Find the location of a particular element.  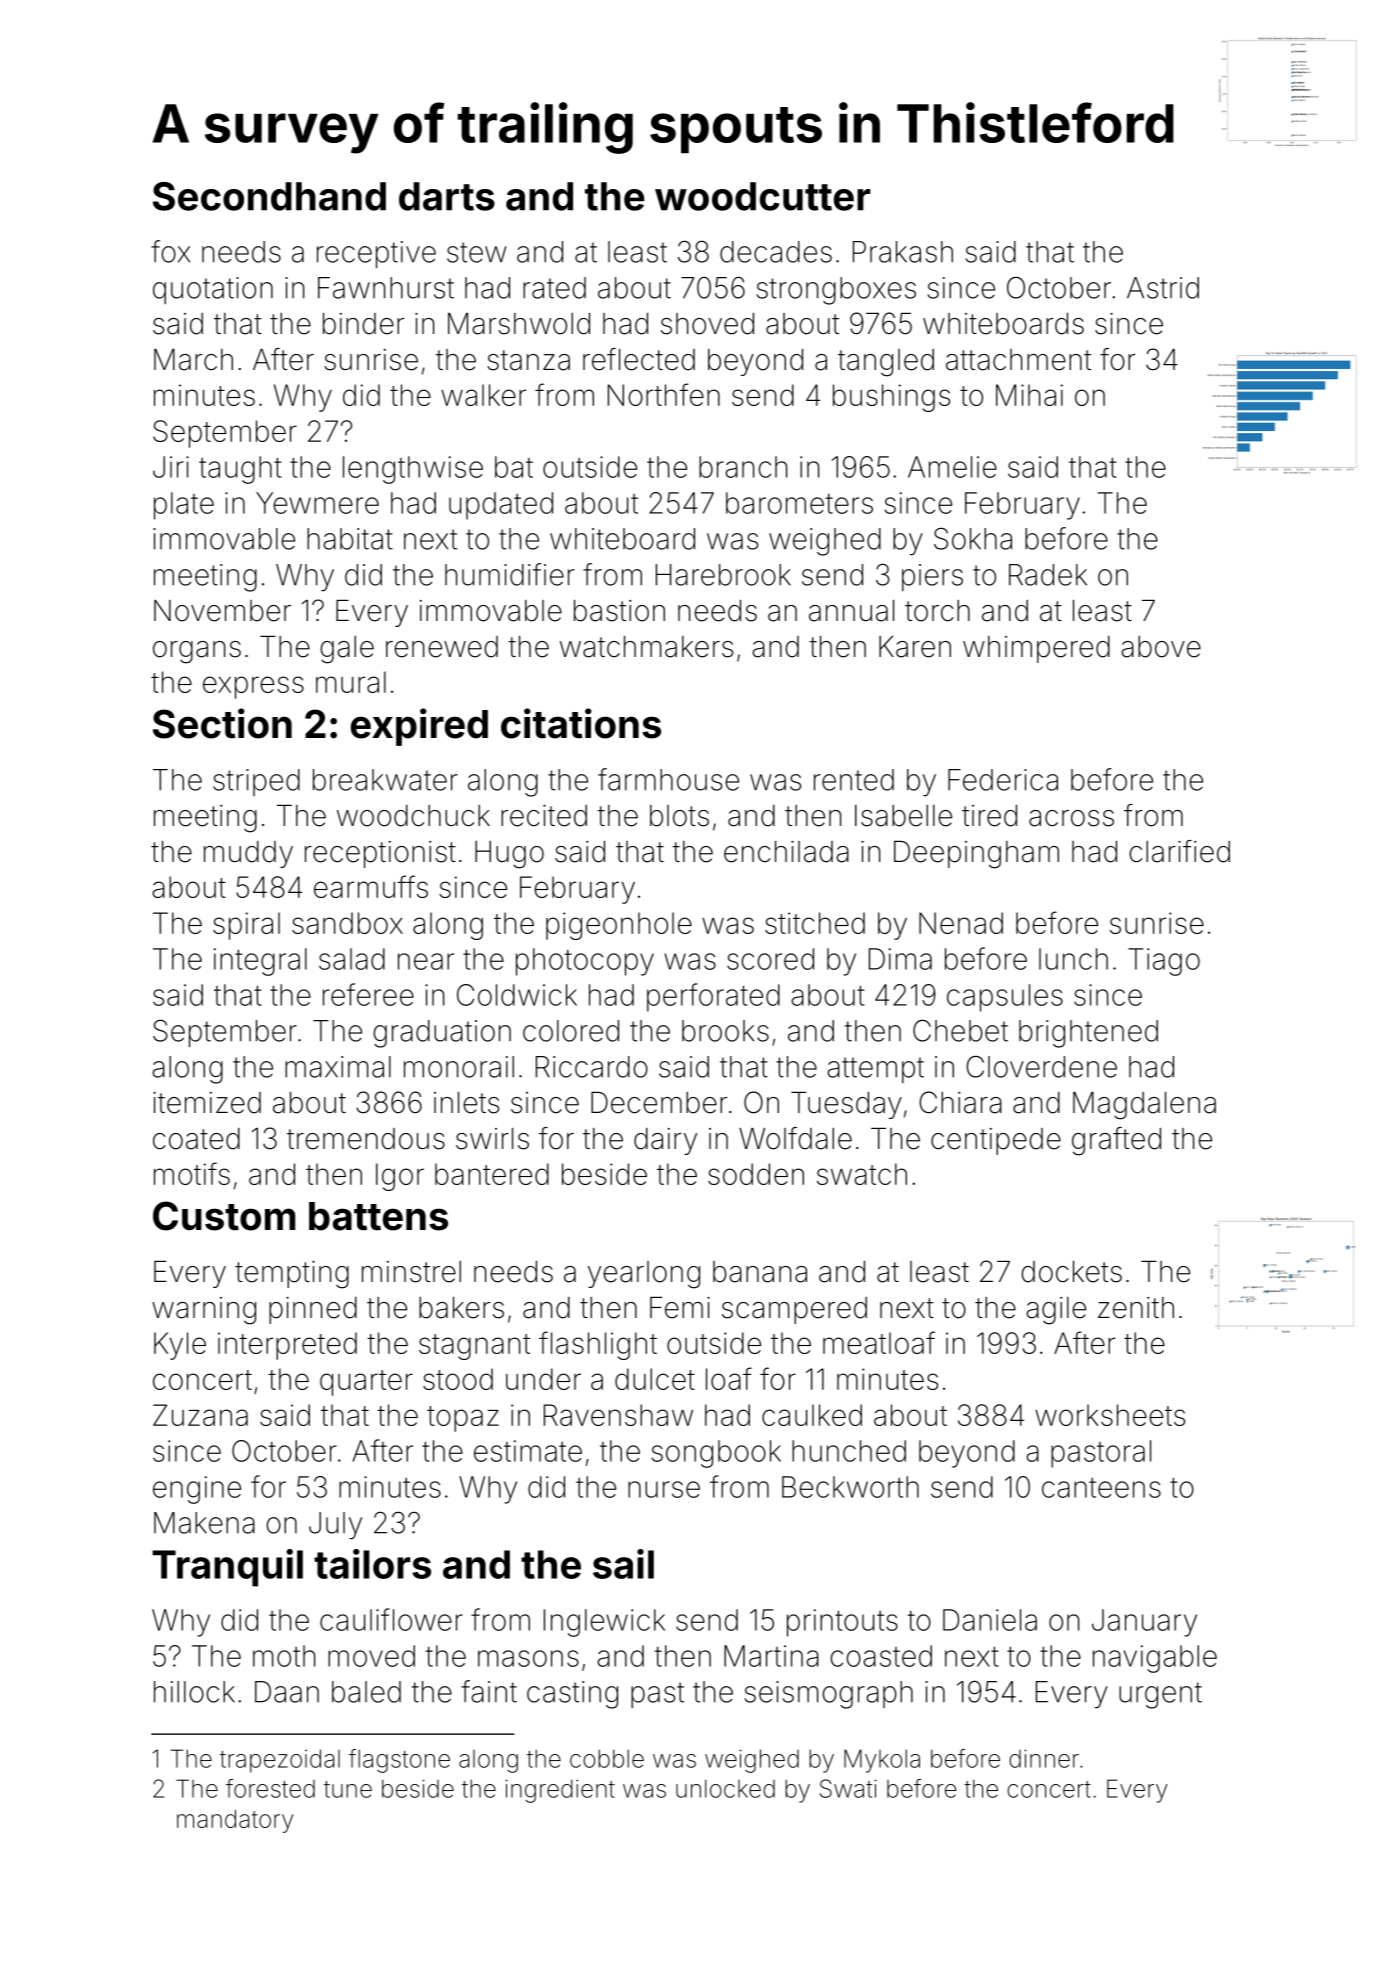

lengthwise is located at coordinates (413, 470).
